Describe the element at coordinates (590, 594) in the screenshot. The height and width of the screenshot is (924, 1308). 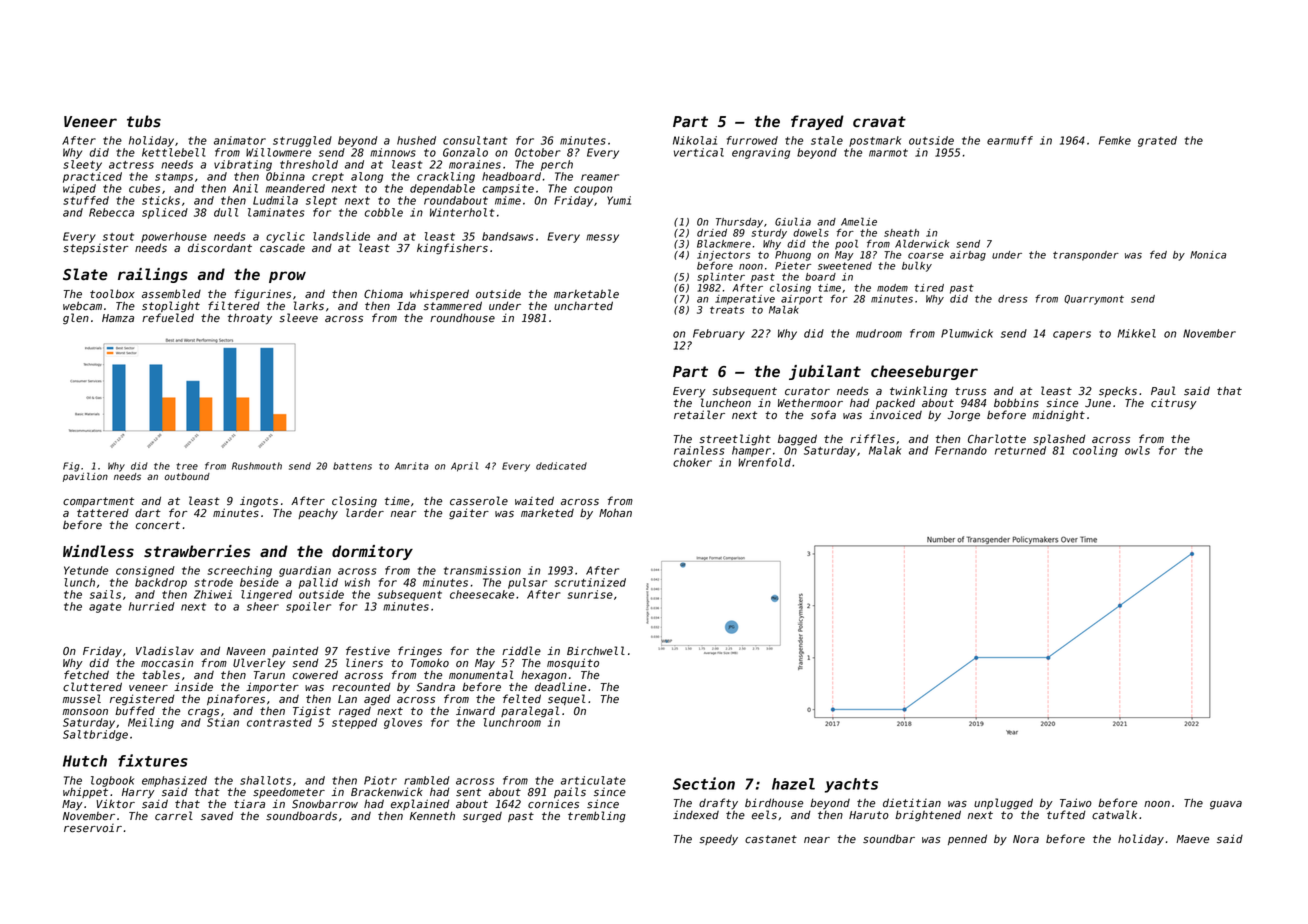
I see `sunrise` at that location.
